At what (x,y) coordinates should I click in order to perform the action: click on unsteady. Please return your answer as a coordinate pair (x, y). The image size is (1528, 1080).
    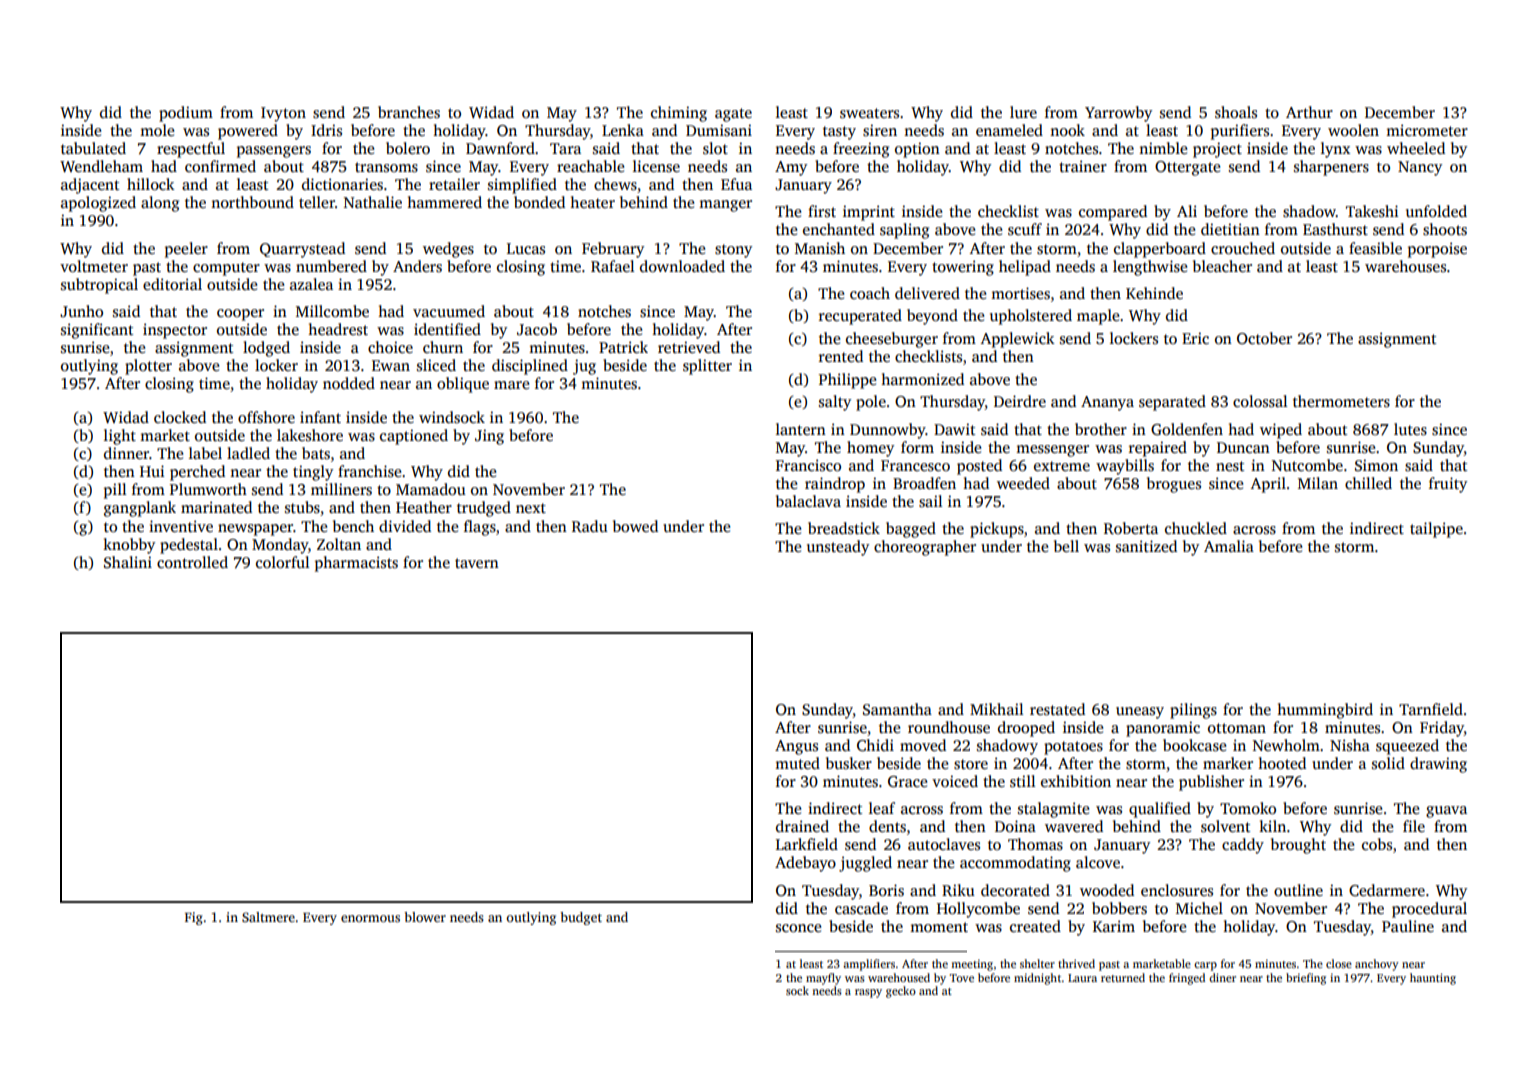
    Looking at the image, I should click on (838, 548).
